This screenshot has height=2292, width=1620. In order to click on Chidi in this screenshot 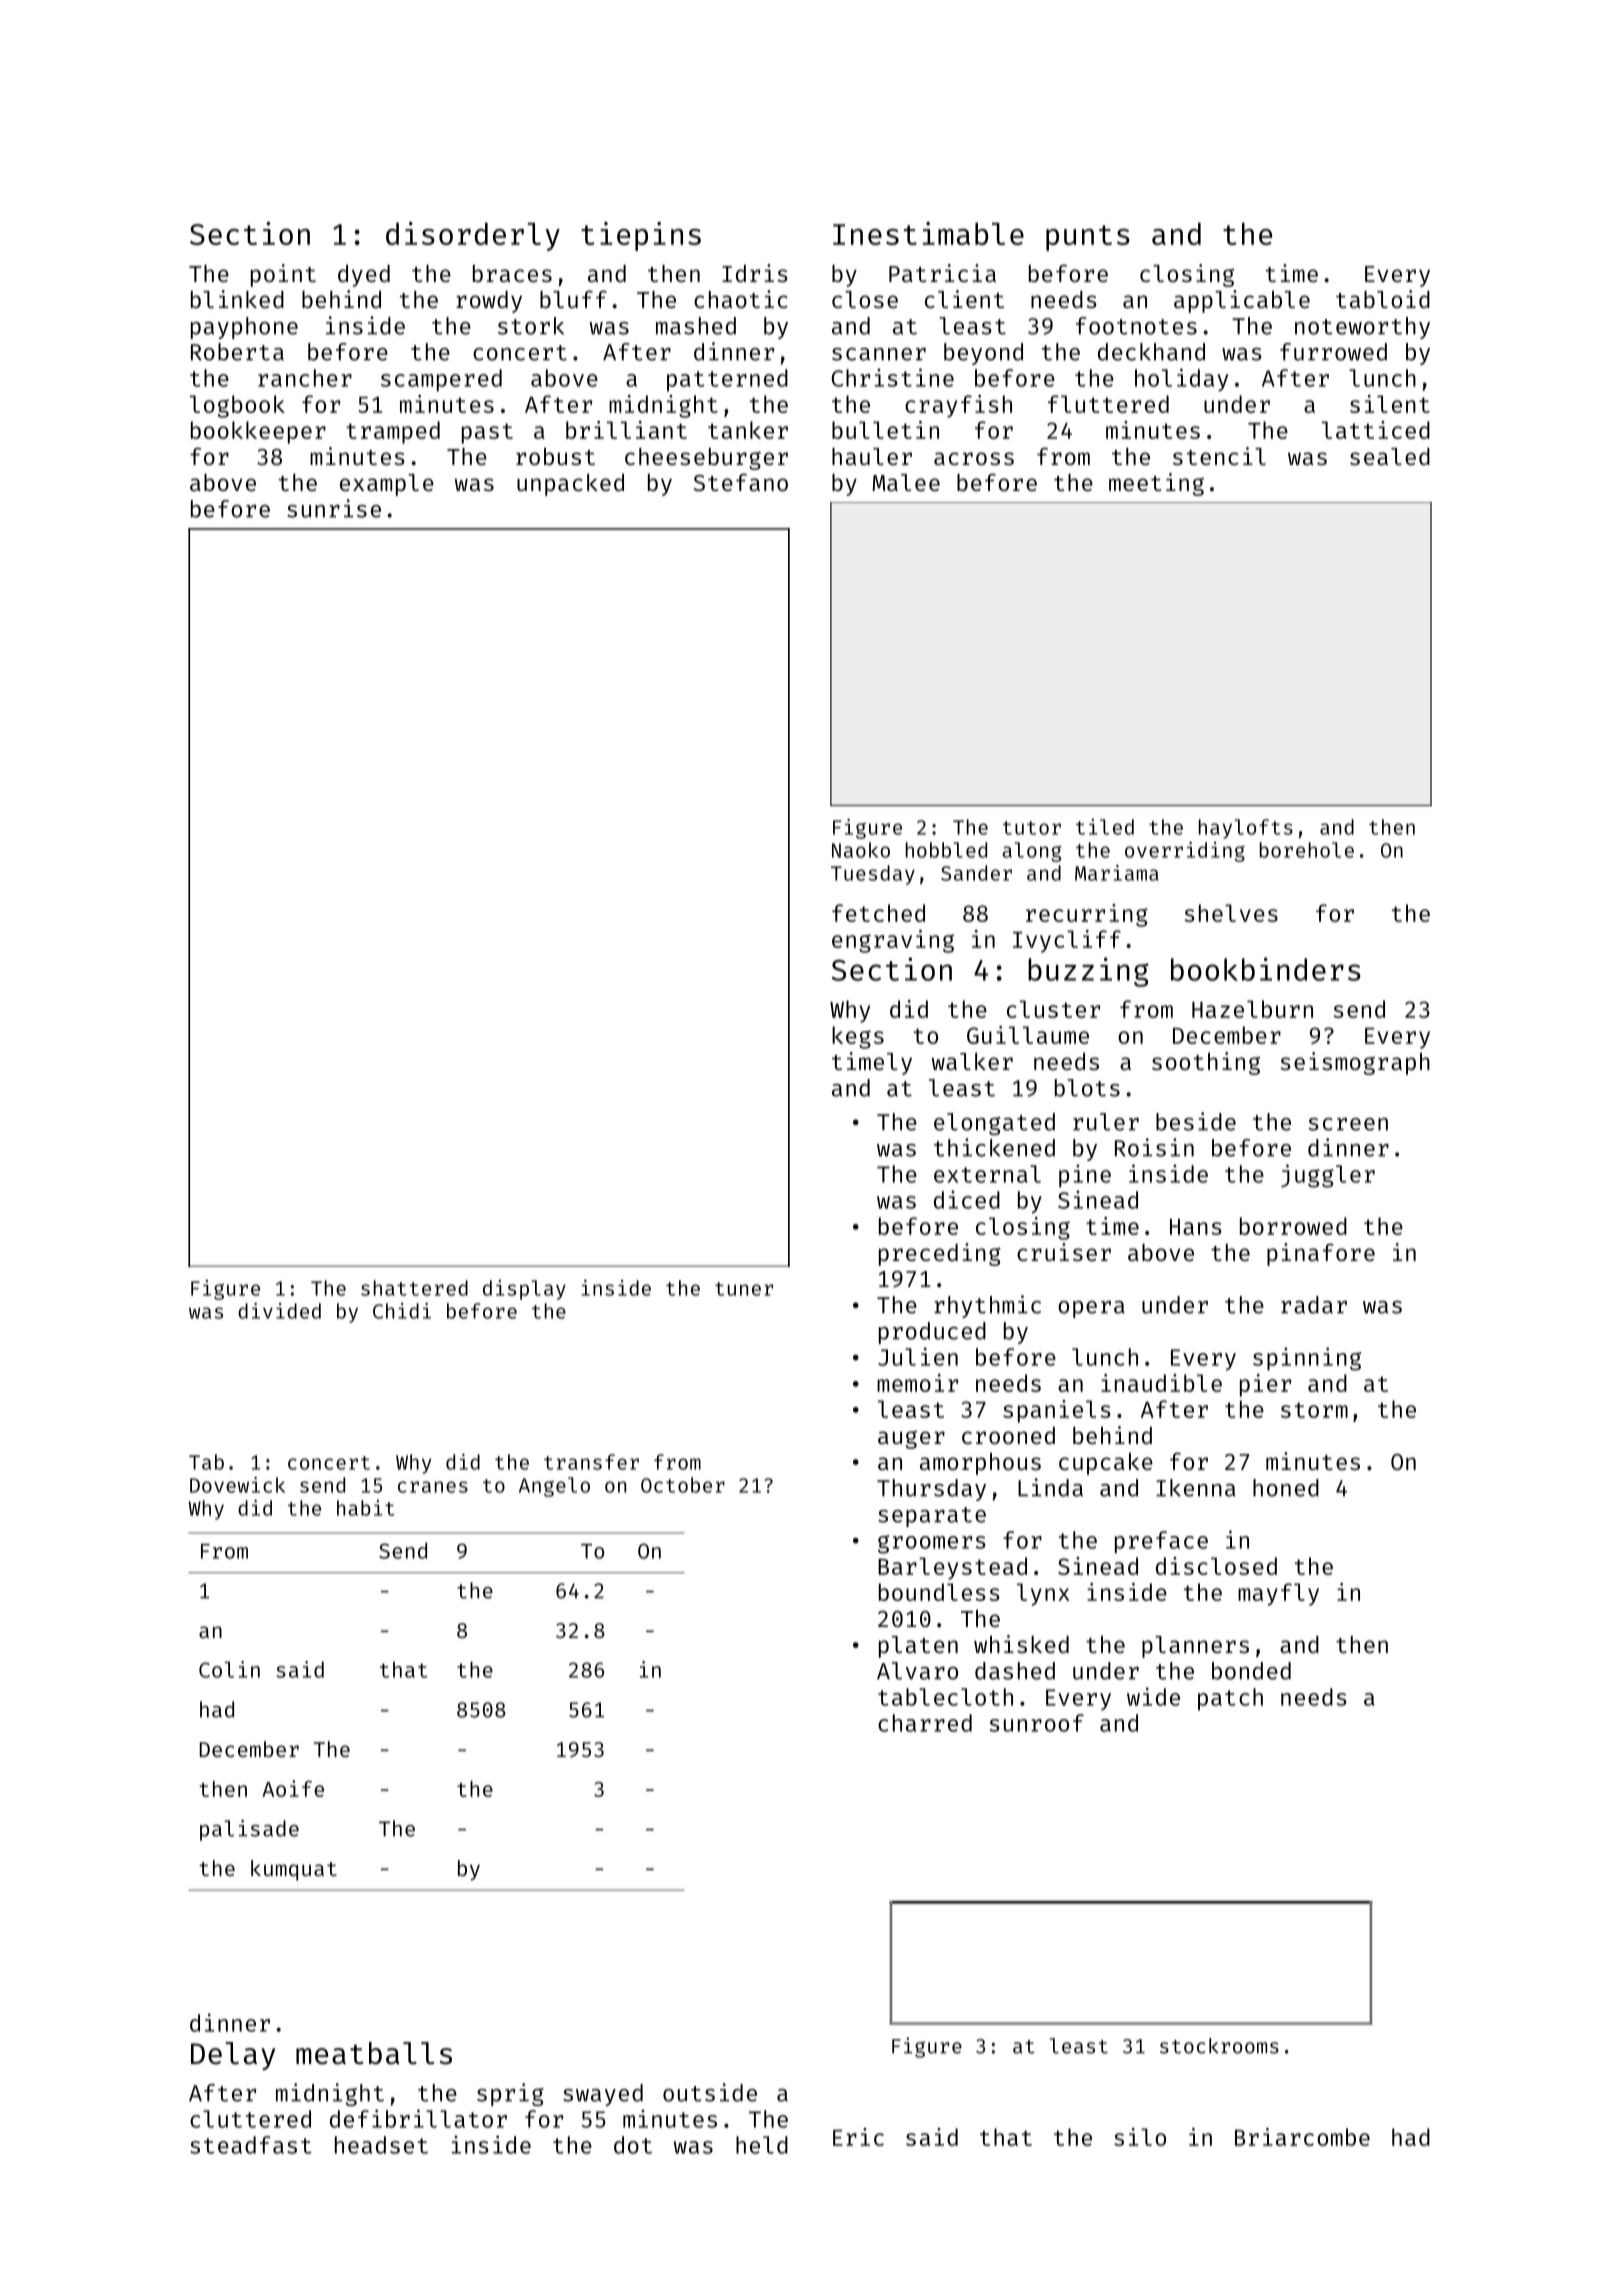, I will do `click(402, 1311)`.
